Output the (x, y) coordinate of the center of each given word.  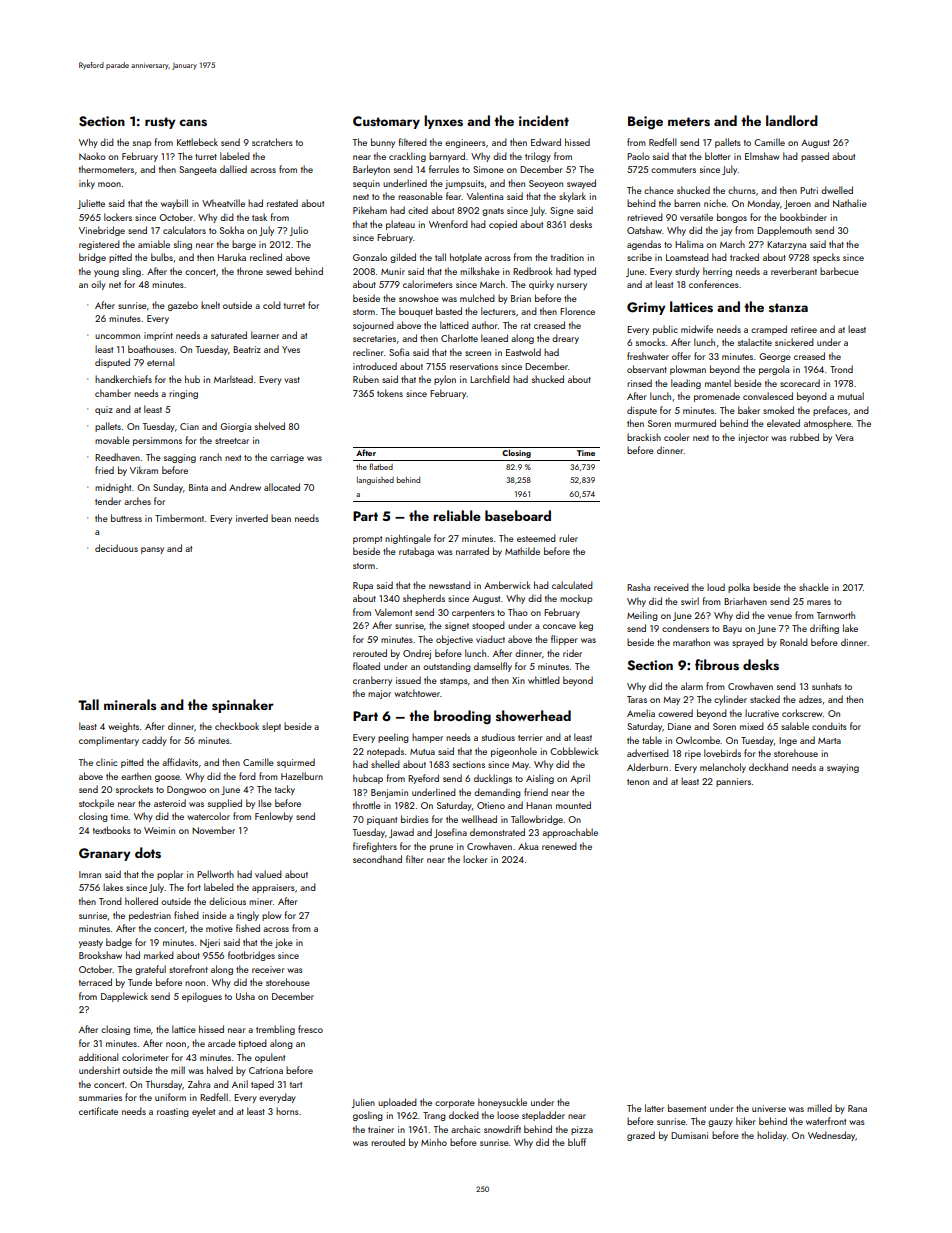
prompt (367, 540)
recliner (368, 352)
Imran (90, 874)
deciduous (116, 548)
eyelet (203, 1112)
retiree (804, 329)
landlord (792, 120)
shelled (385, 764)
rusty (160, 123)
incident (544, 120)
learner (265, 335)
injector (754, 438)
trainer (381, 1129)
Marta (829, 741)
